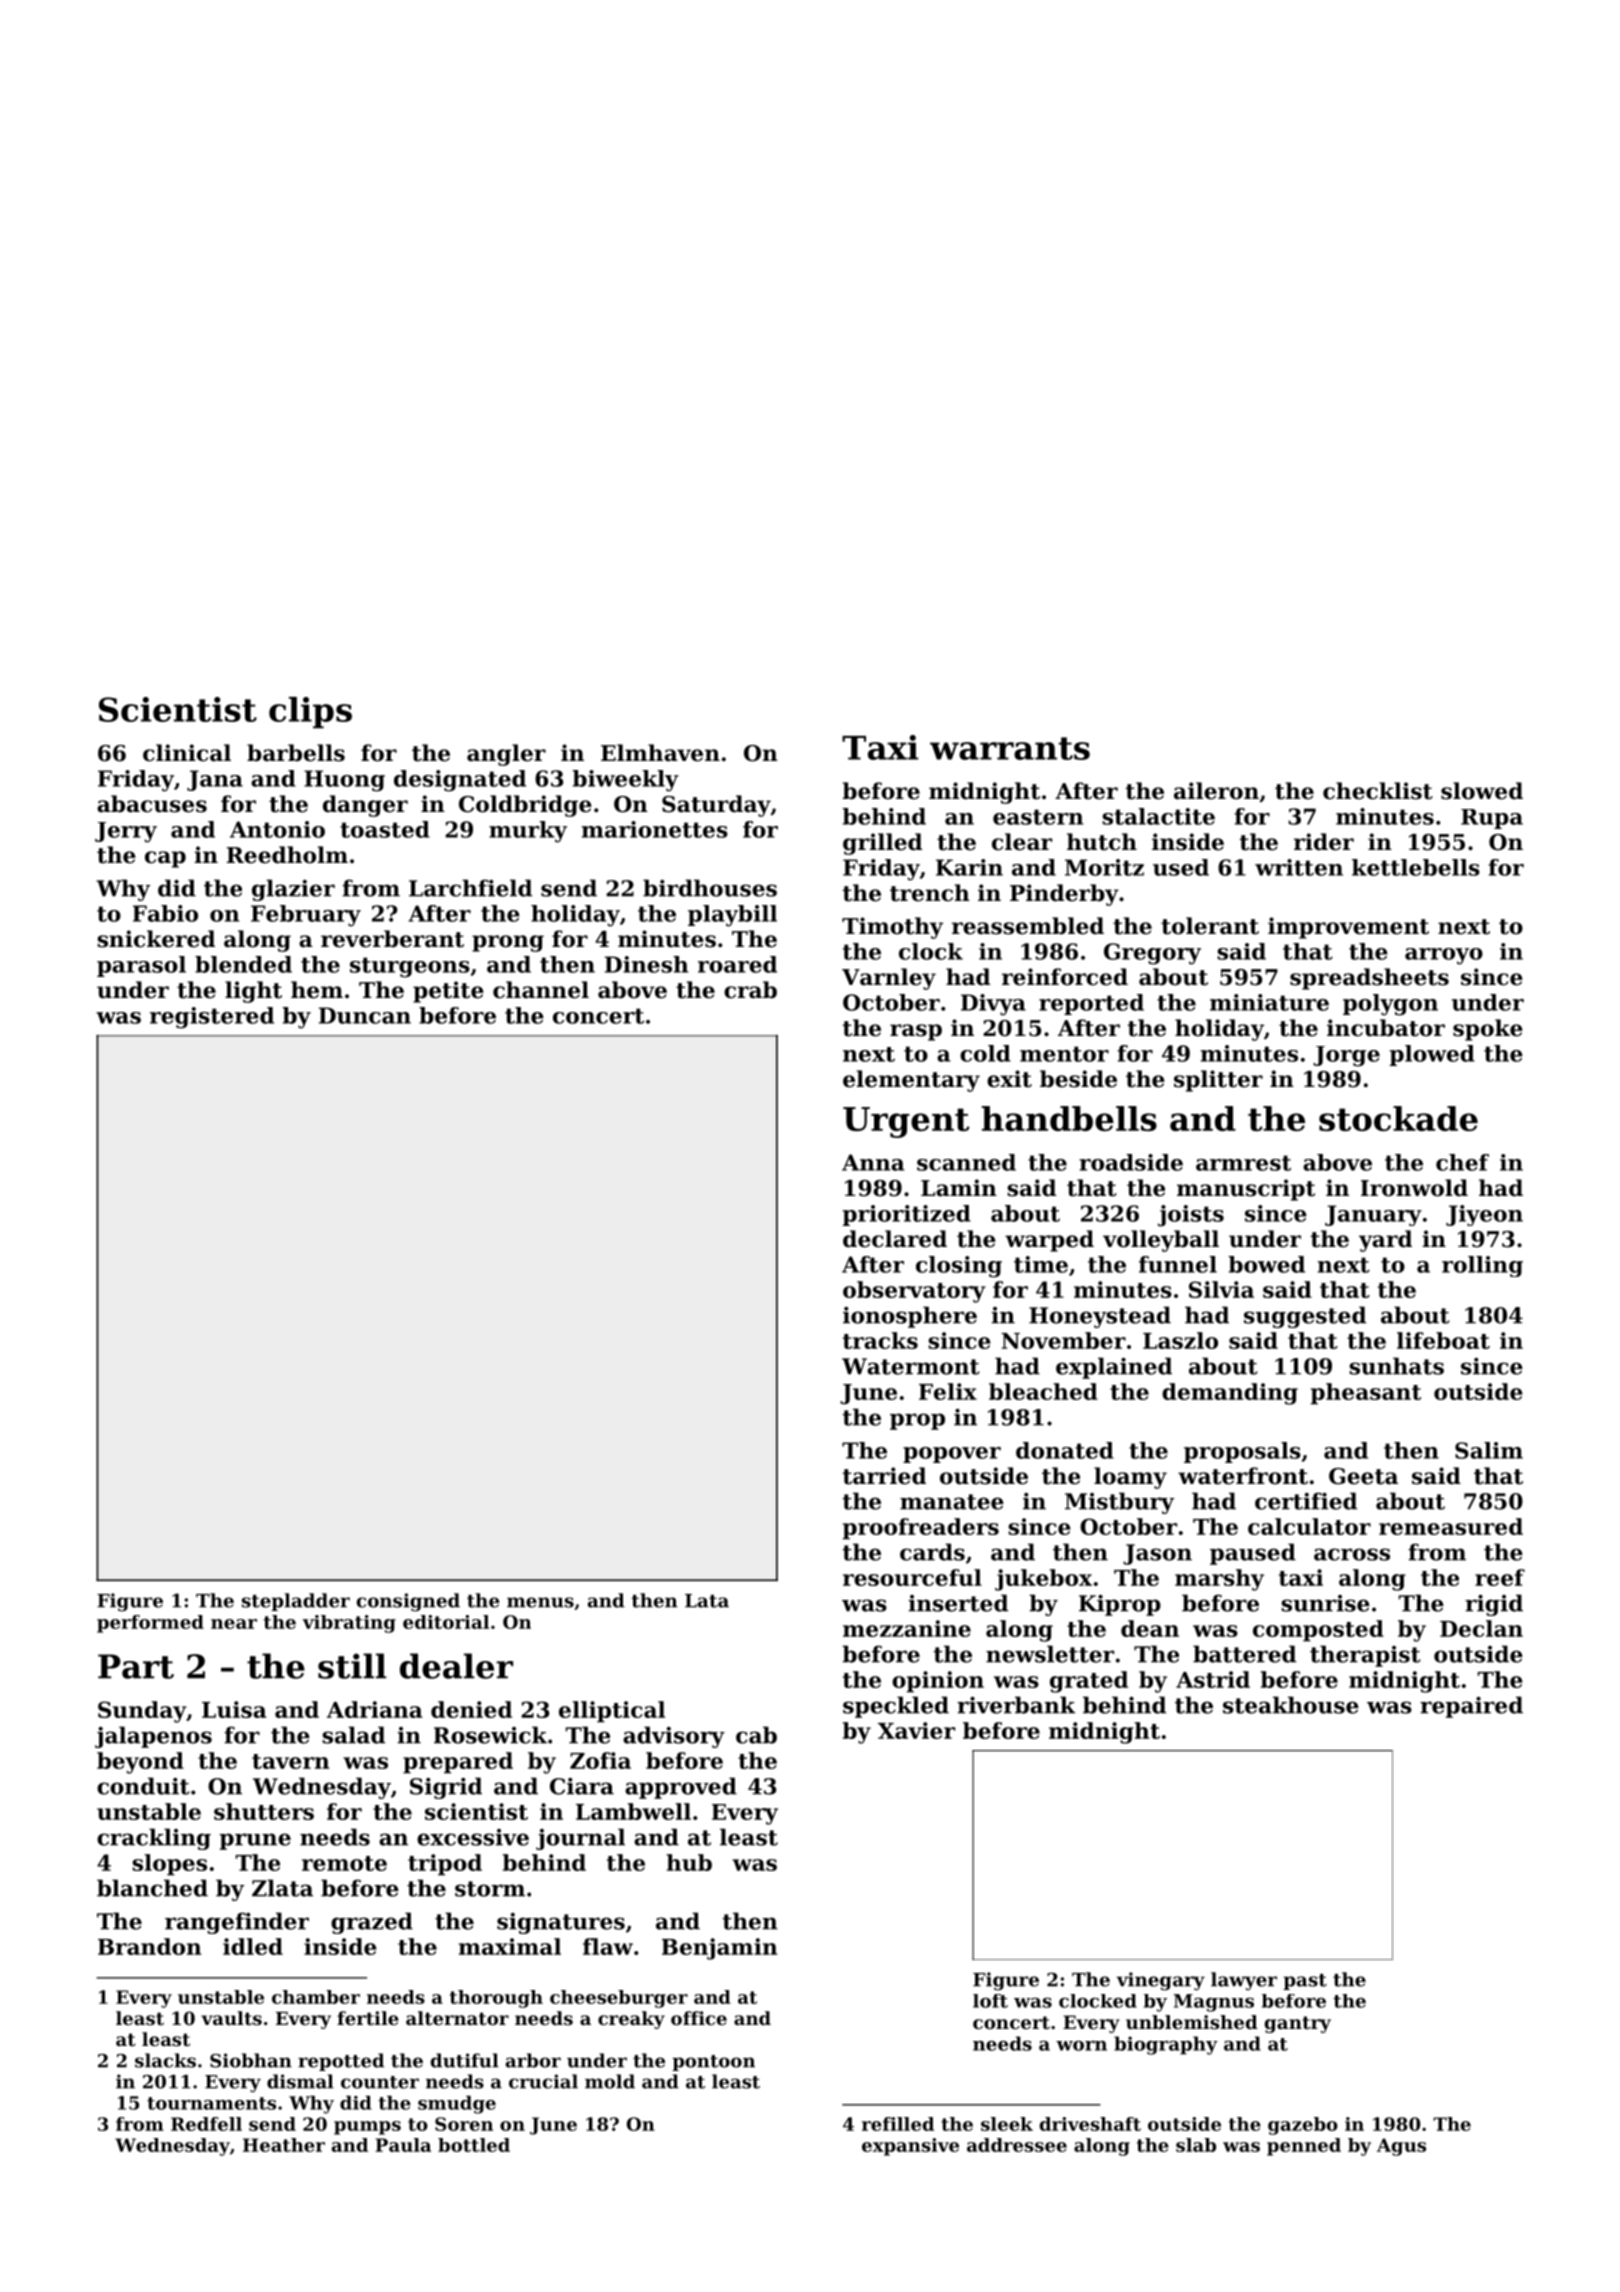 This image has width=1620, height=2292. I want to click on clips, so click(310, 713).
